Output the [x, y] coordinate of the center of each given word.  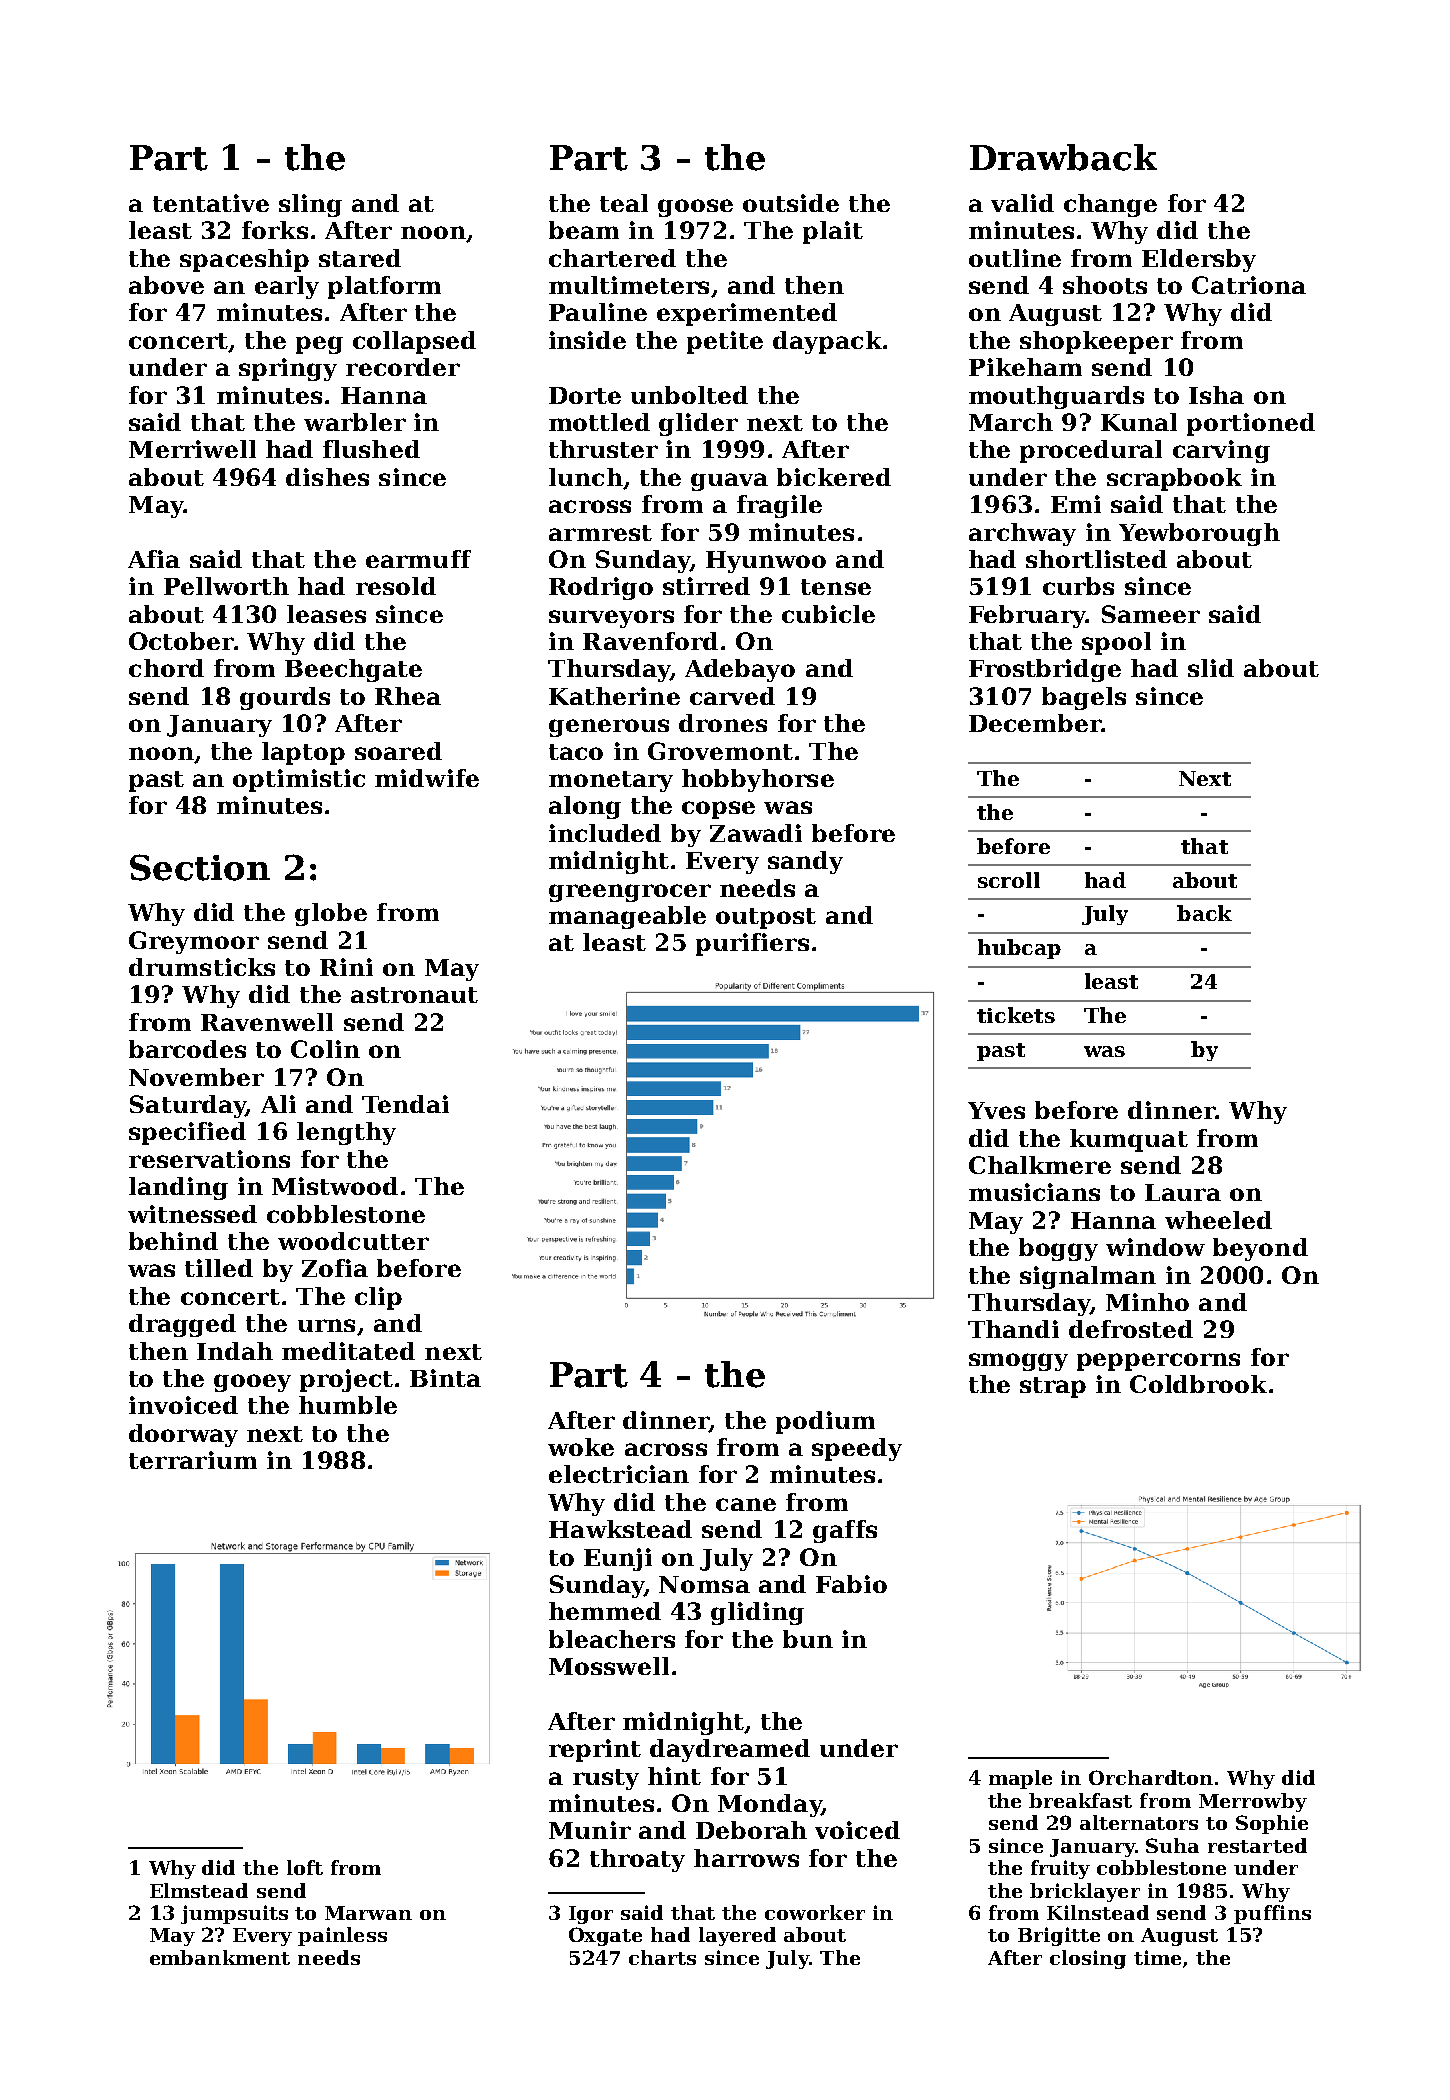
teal [624, 203]
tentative [211, 203]
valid [1022, 203]
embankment [220, 1957]
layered [737, 1936]
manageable [627, 917]
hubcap [1019, 949]
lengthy [346, 1133]
